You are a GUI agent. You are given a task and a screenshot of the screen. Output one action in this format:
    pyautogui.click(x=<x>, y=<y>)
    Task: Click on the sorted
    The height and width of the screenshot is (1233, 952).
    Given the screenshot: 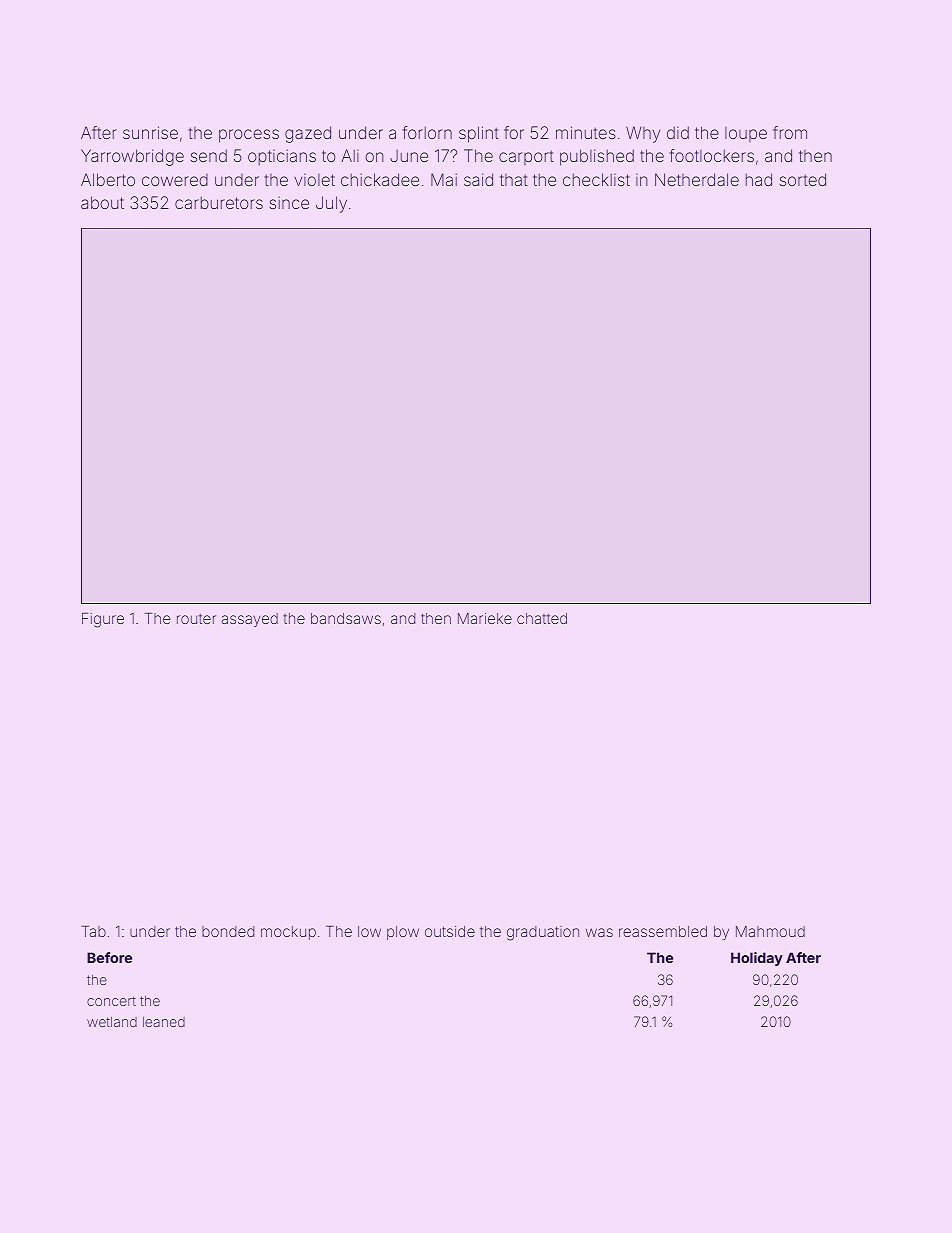 What is the action you would take?
    pyautogui.click(x=803, y=179)
